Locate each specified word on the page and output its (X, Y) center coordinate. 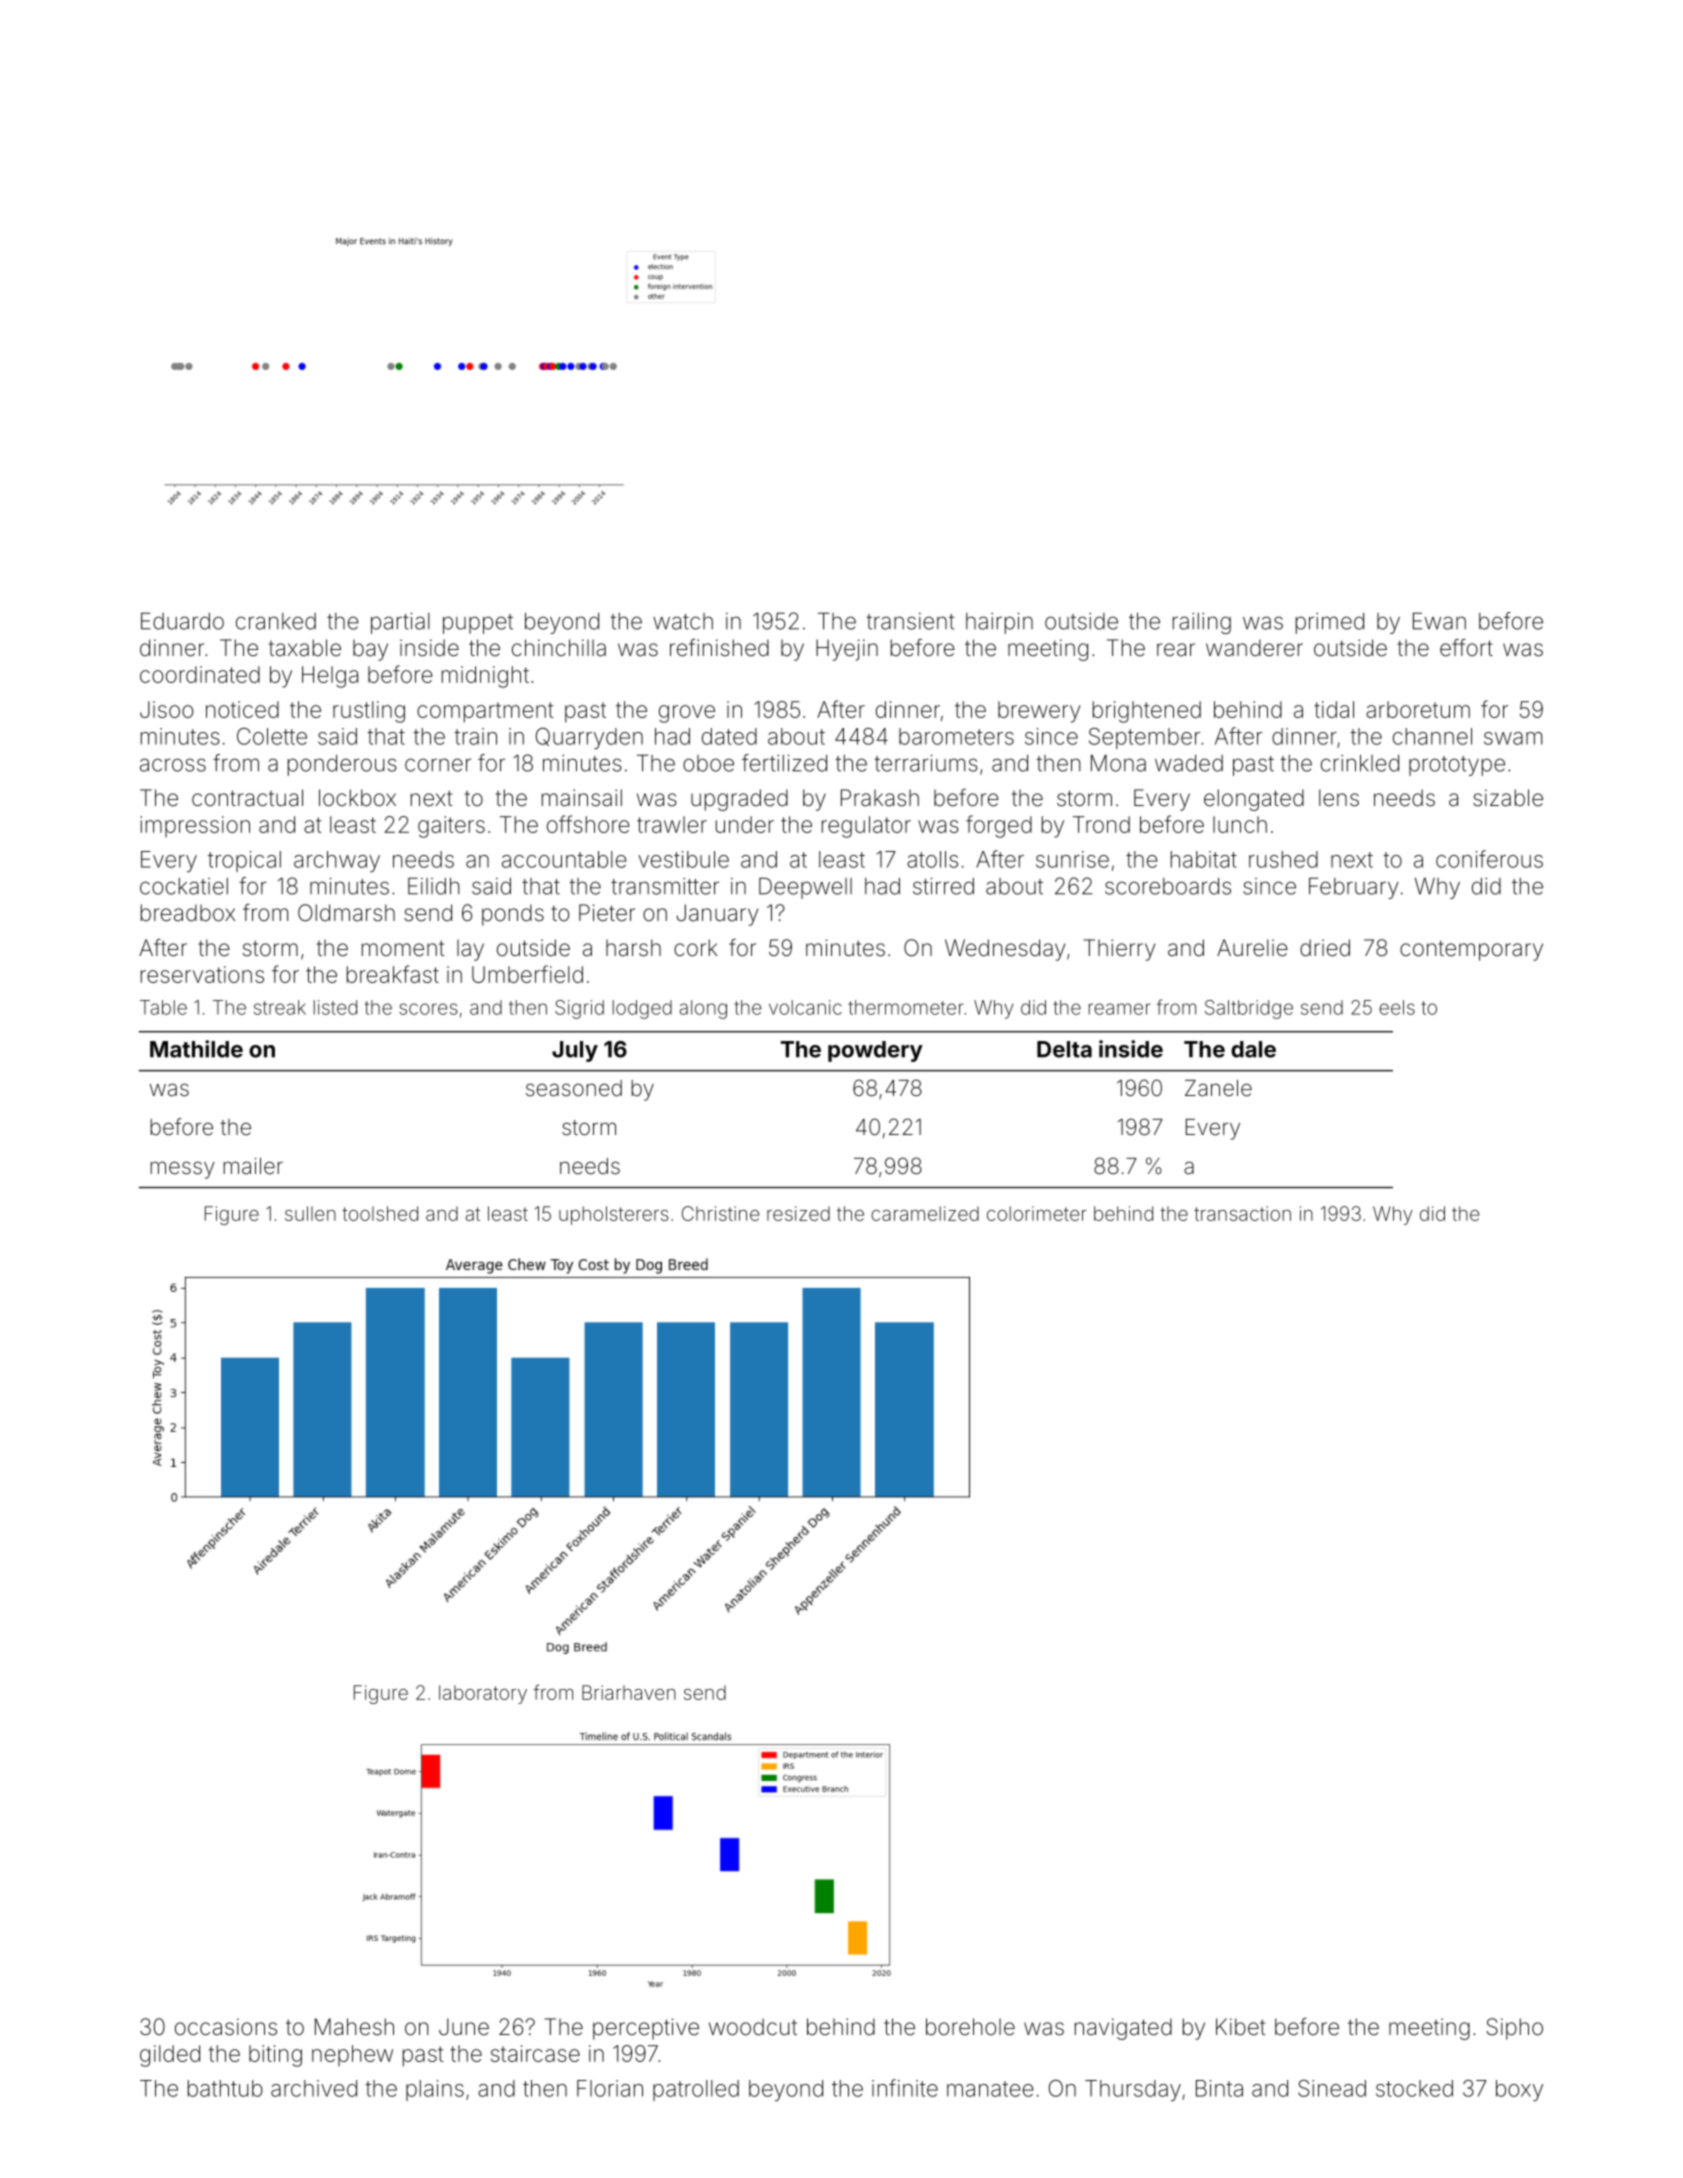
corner (438, 765)
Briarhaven (629, 1692)
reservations (202, 974)
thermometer (905, 1007)
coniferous (1489, 859)
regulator (866, 827)
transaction (1242, 1213)
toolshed (380, 1213)
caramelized (925, 1213)
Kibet (1241, 2027)
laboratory (483, 1694)
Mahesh (354, 2027)
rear (1176, 650)
